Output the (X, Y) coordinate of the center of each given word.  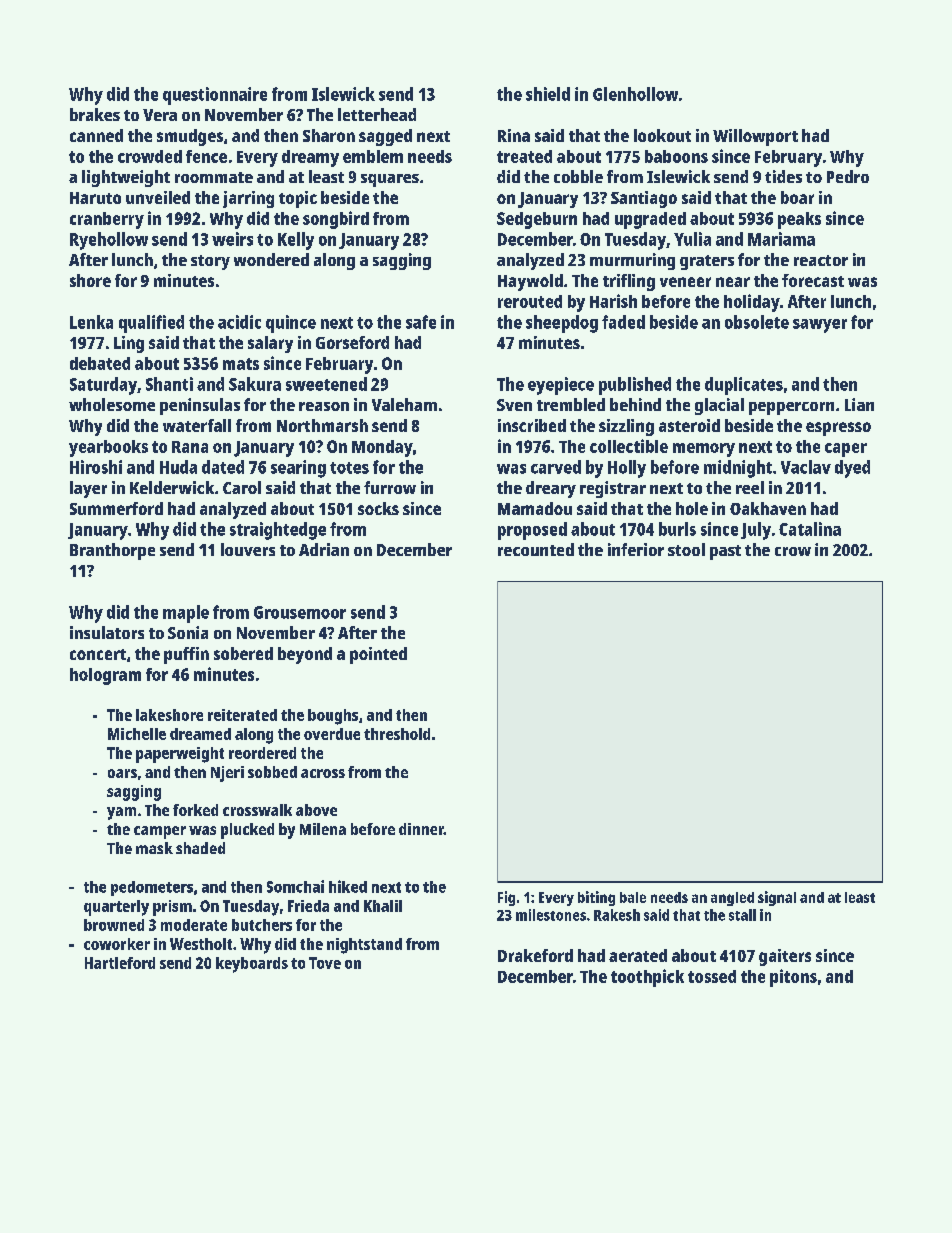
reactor (821, 260)
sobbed (272, 772)
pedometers (152, 888)
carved (556, 467)
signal (777, 898)
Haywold (530, 282)
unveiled (158, 197)
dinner (421, 829)
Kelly (296, 241)
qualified (151, 324)
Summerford (116, 508)
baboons (676, 156)
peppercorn (791, 408)
